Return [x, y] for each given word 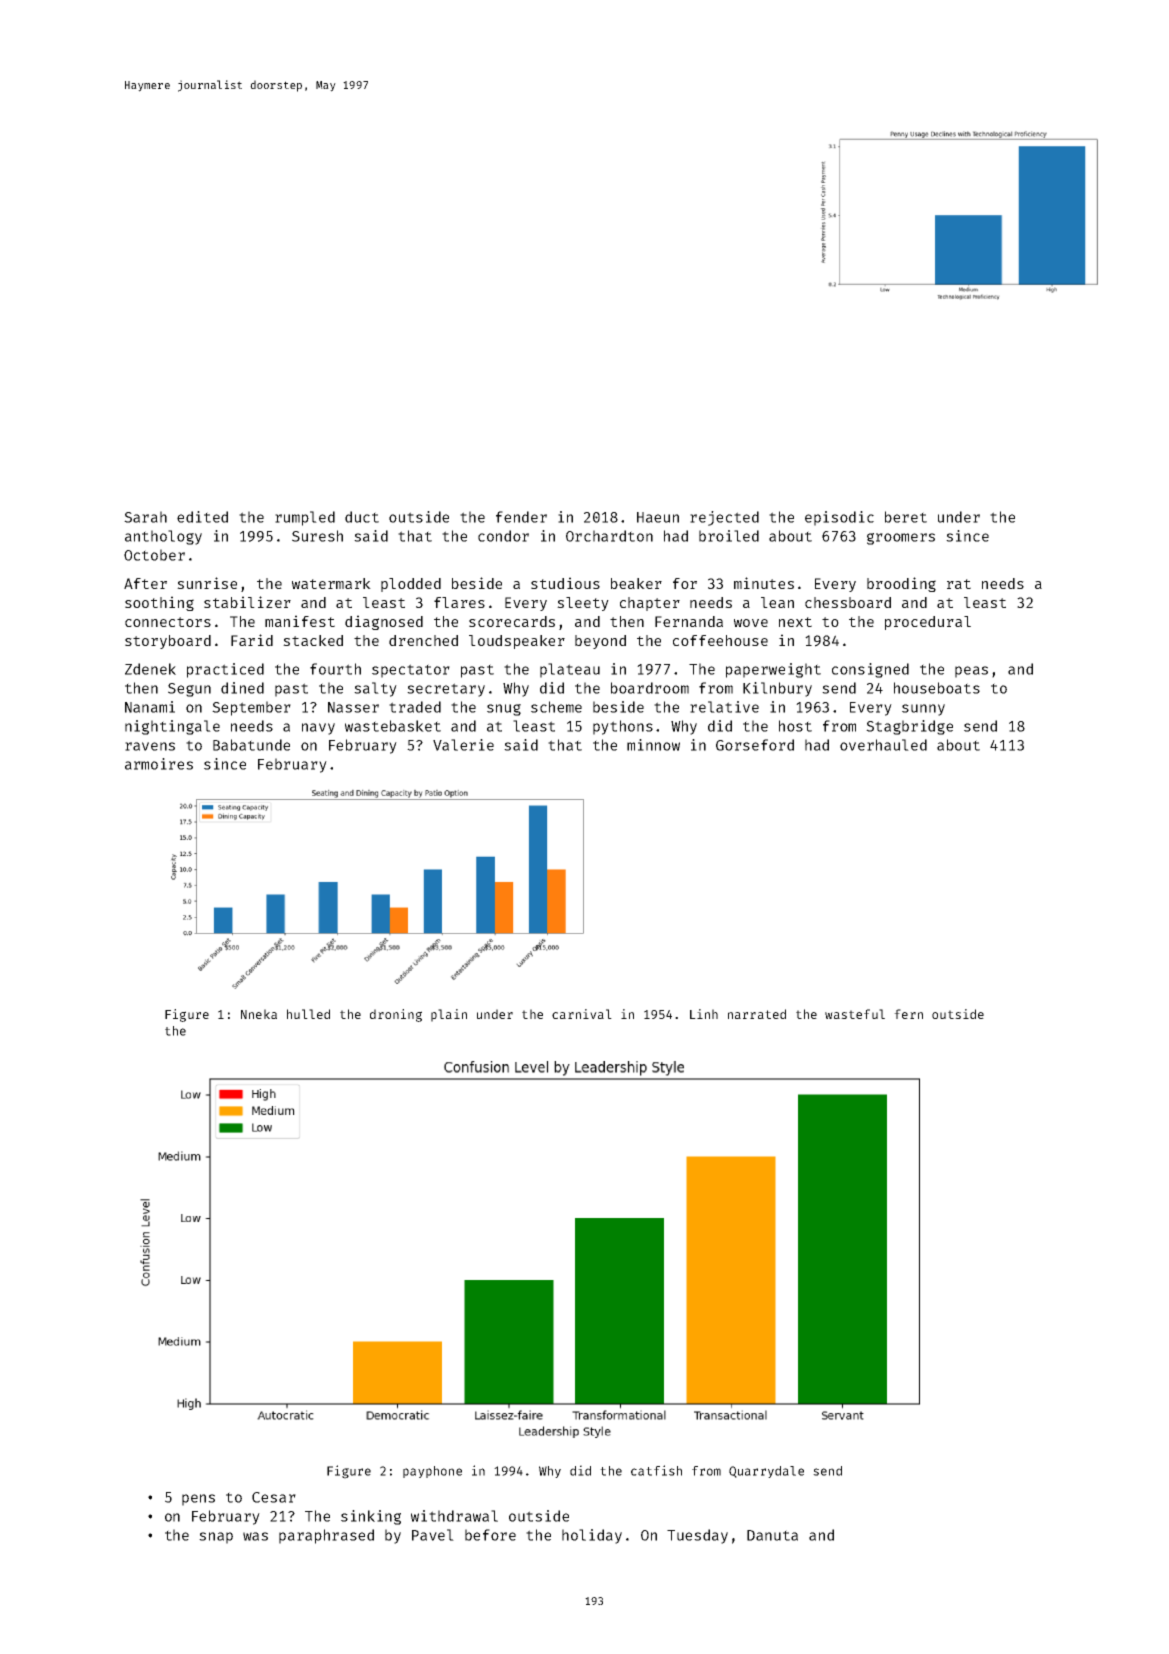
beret [906, 517]
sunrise [207, 583]
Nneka [259, 1014]
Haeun [658, 517]
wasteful [855, 1014]
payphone [432, 1472]
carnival [582, 1014]
